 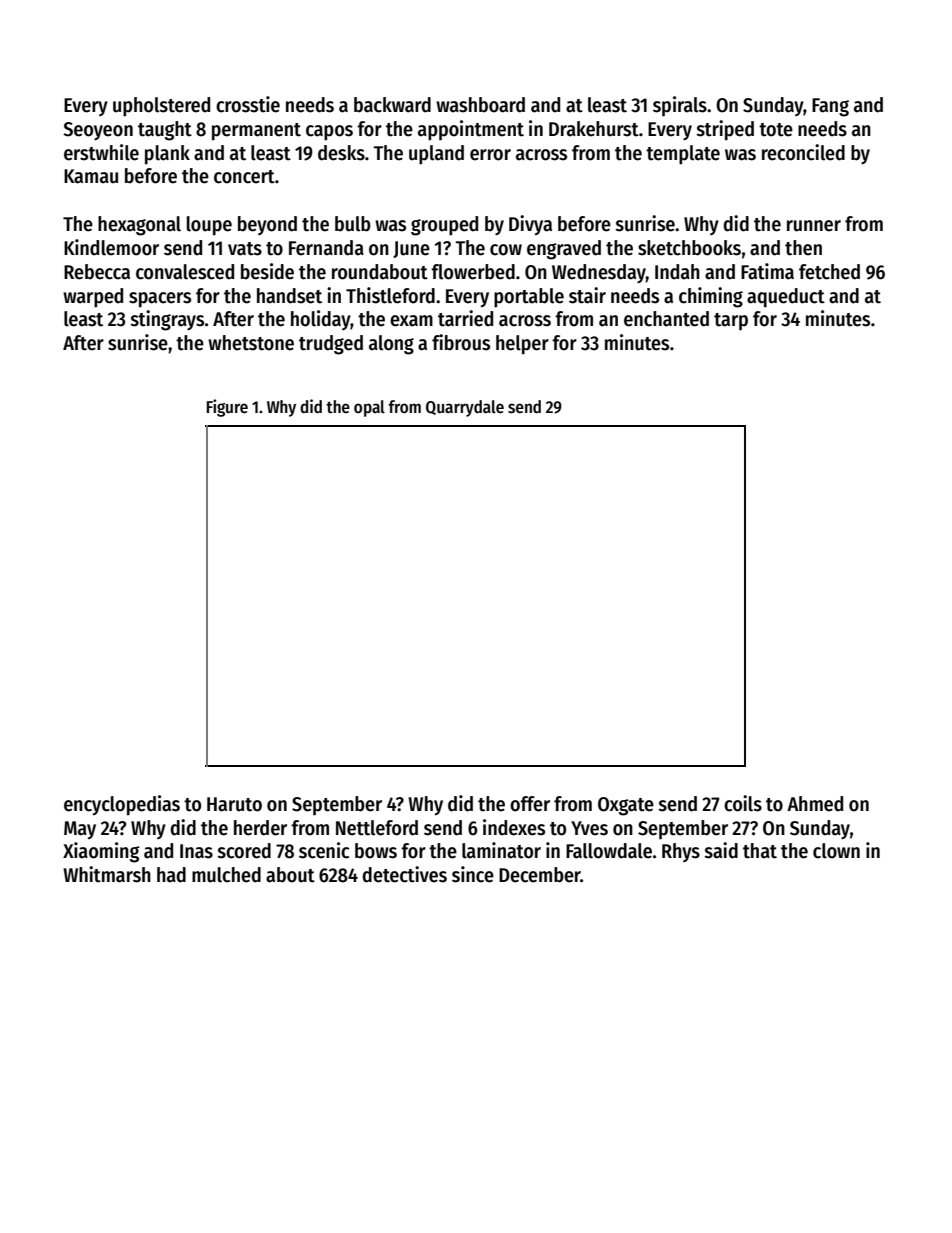 I want to click on spacers, so click(x=160, y=300).
